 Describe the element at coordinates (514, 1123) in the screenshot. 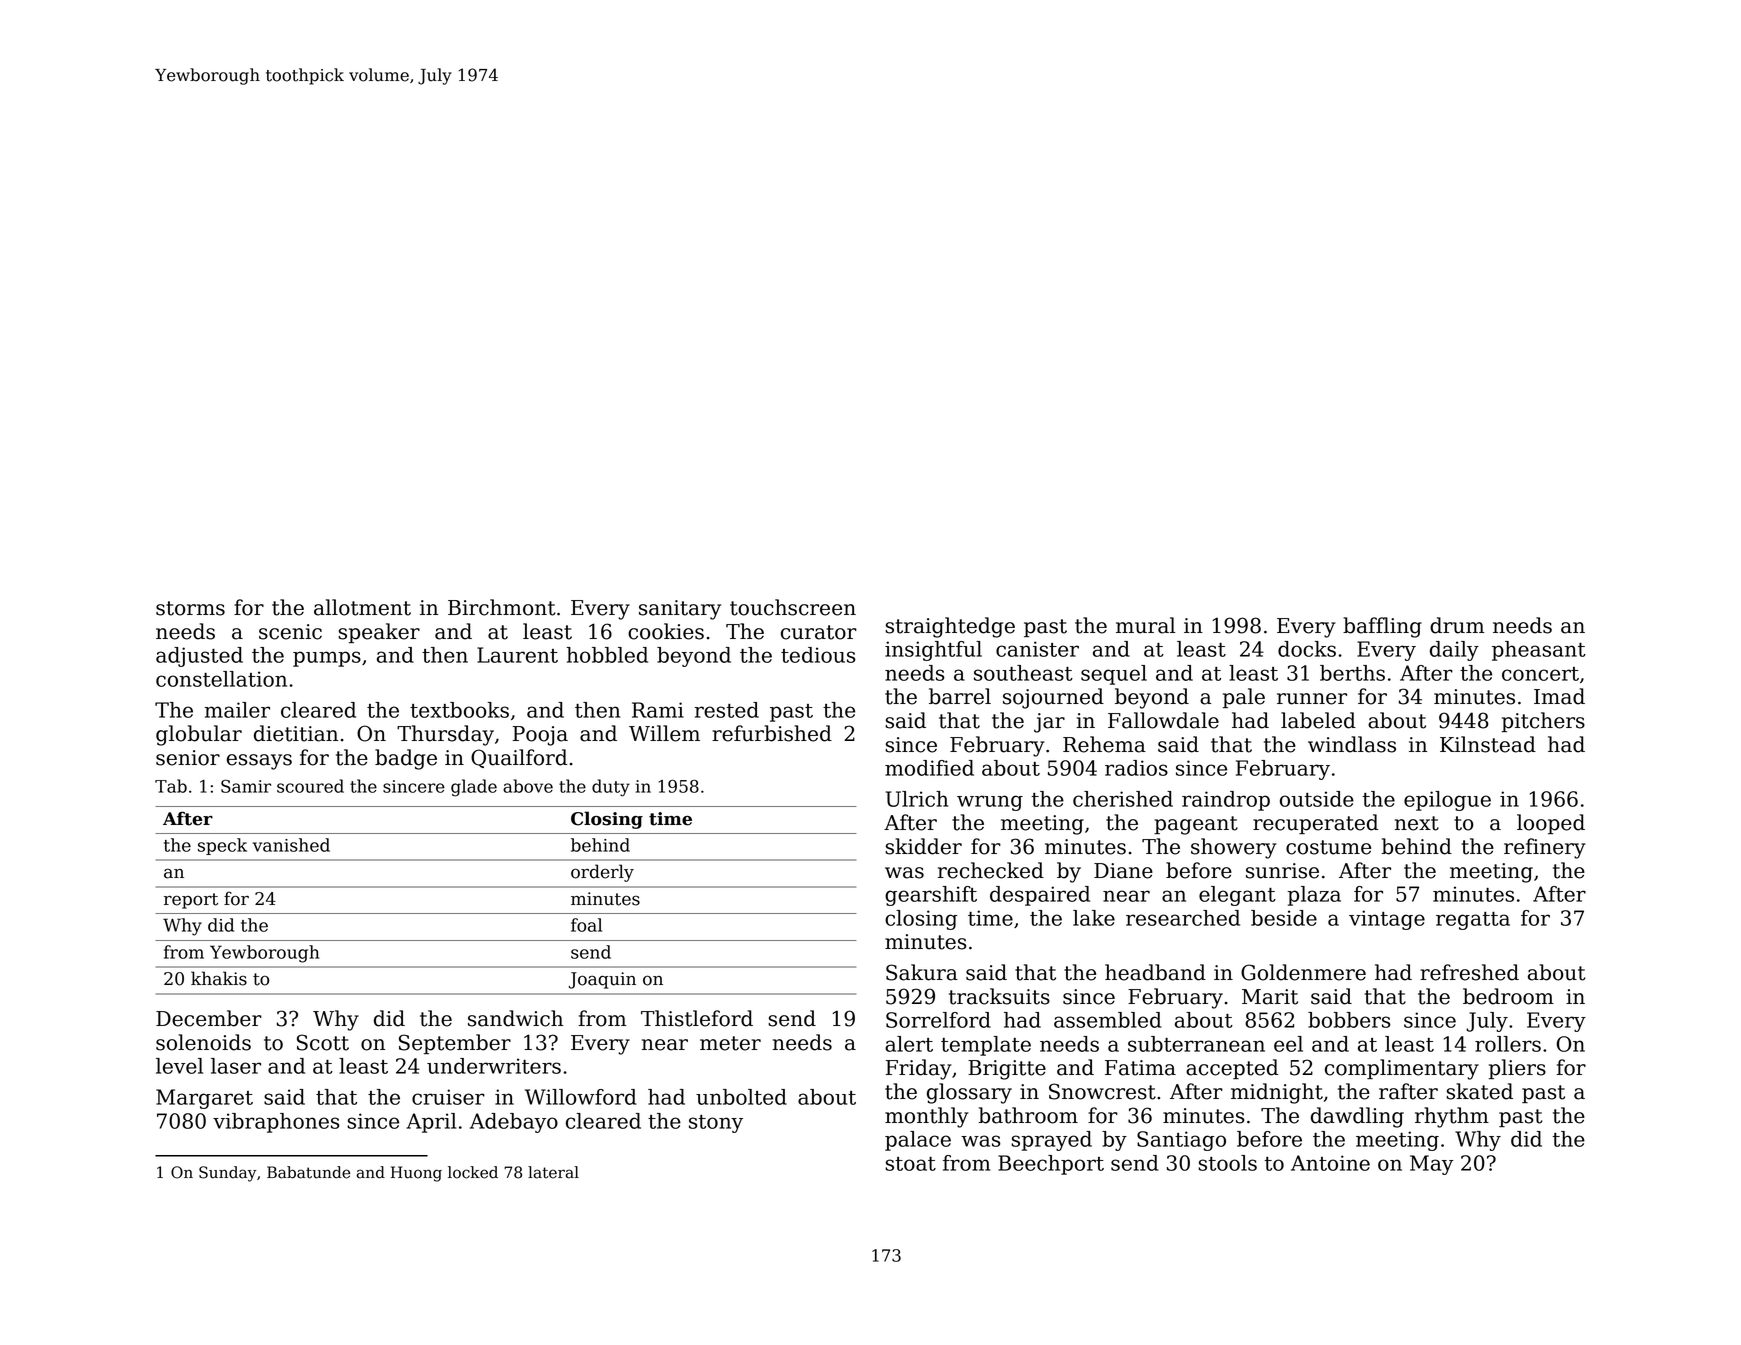

I see `Adebayo` at that location.
